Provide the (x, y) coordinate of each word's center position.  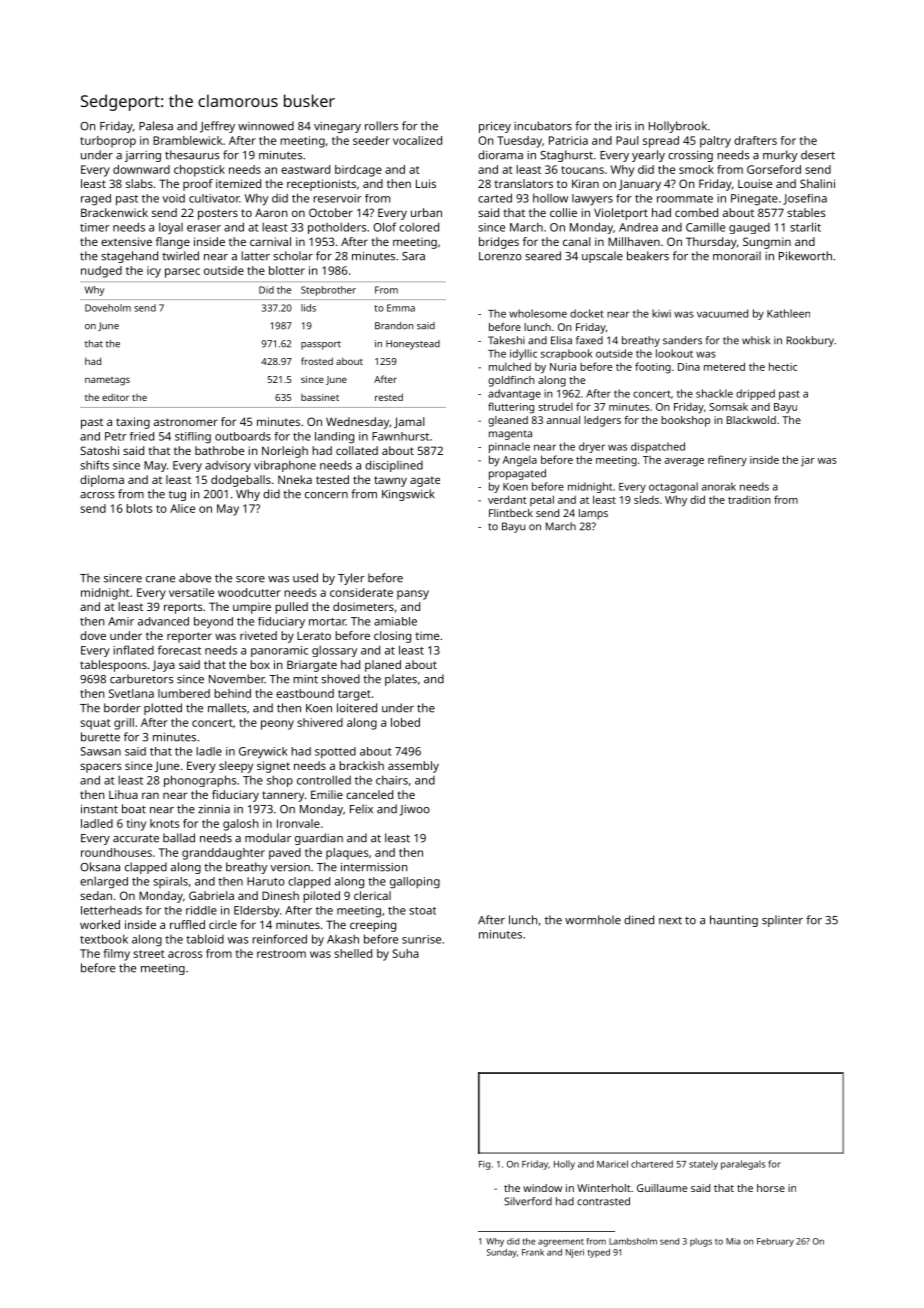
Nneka (295, 479)
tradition (749, 499)
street (149, 954)
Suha (405, 953)
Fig (484, 1165)
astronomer (186, 422)
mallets (227, 708)
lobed (405, 722)
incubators (543, 126)
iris (623, 126)
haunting (734, 921)
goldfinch (511, 381)
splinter (782, 921)
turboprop (108, 142)
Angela (519, 461)
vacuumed (722, 313)
